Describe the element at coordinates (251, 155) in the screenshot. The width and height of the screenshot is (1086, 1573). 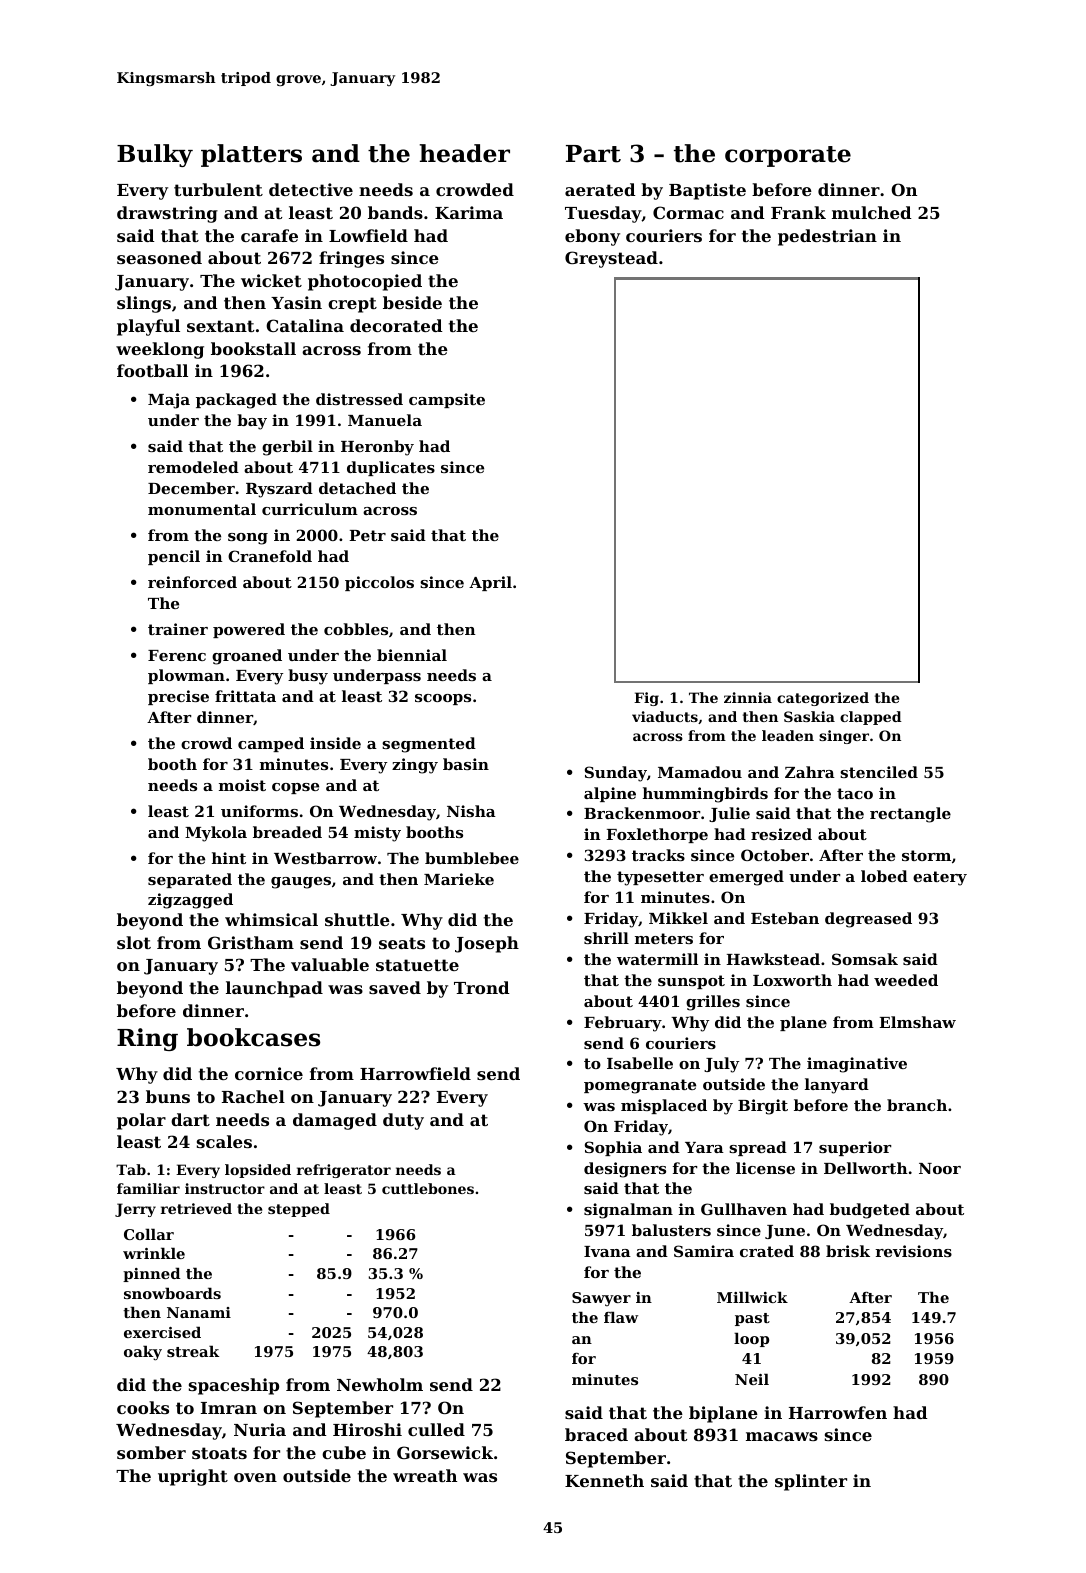
I see `platters` at that location.
